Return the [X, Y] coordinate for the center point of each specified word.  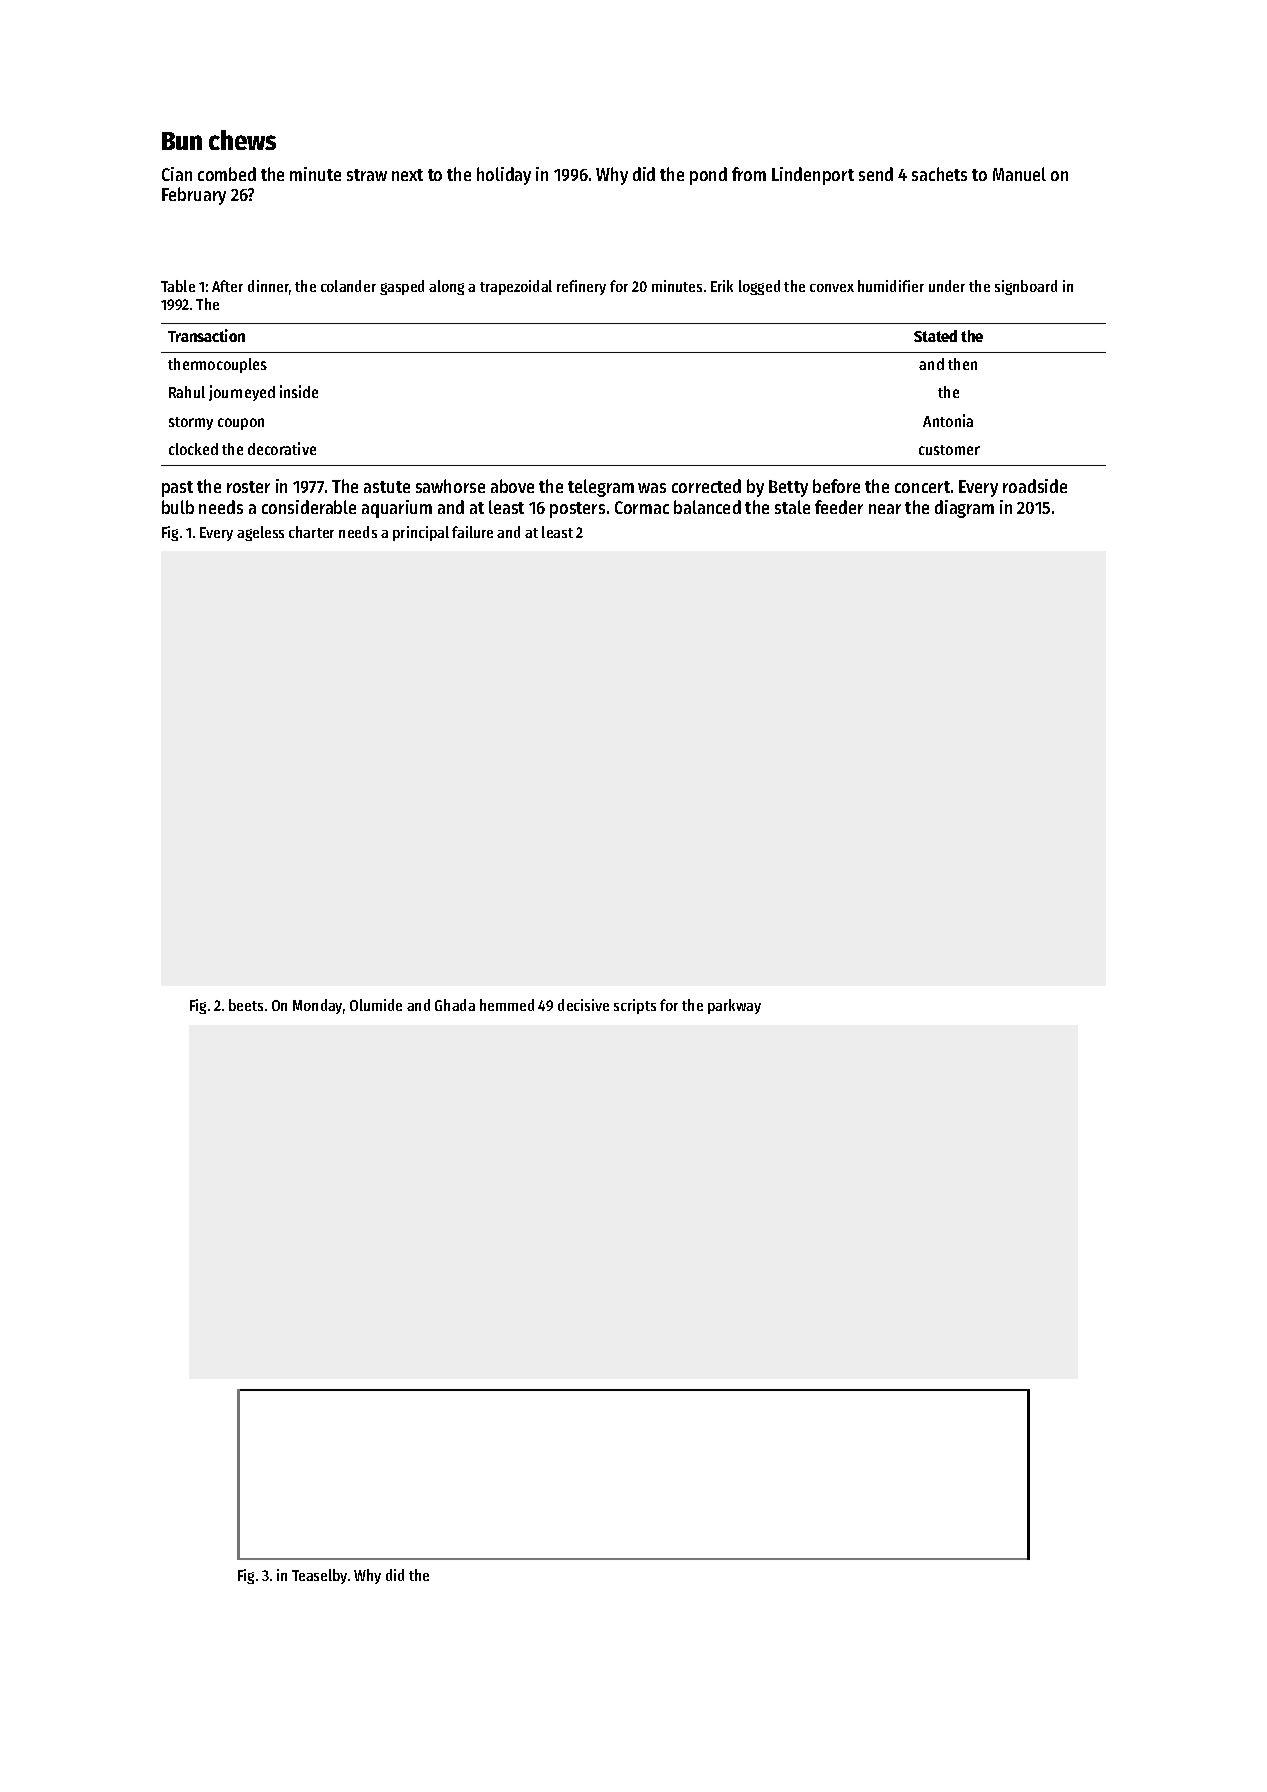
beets [246, 1005]
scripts [635, 1006]
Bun [182, 141]
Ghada [455, 1005]
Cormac [642, 507]
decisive [583, 1005]
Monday [317, 1006]
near [885, 509]
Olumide [376, 1005]
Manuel [1019, 174]
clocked [193, 449]
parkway [734, 1006]
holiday [504, 176]
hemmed [507, 1005]
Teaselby [319, 1576]
